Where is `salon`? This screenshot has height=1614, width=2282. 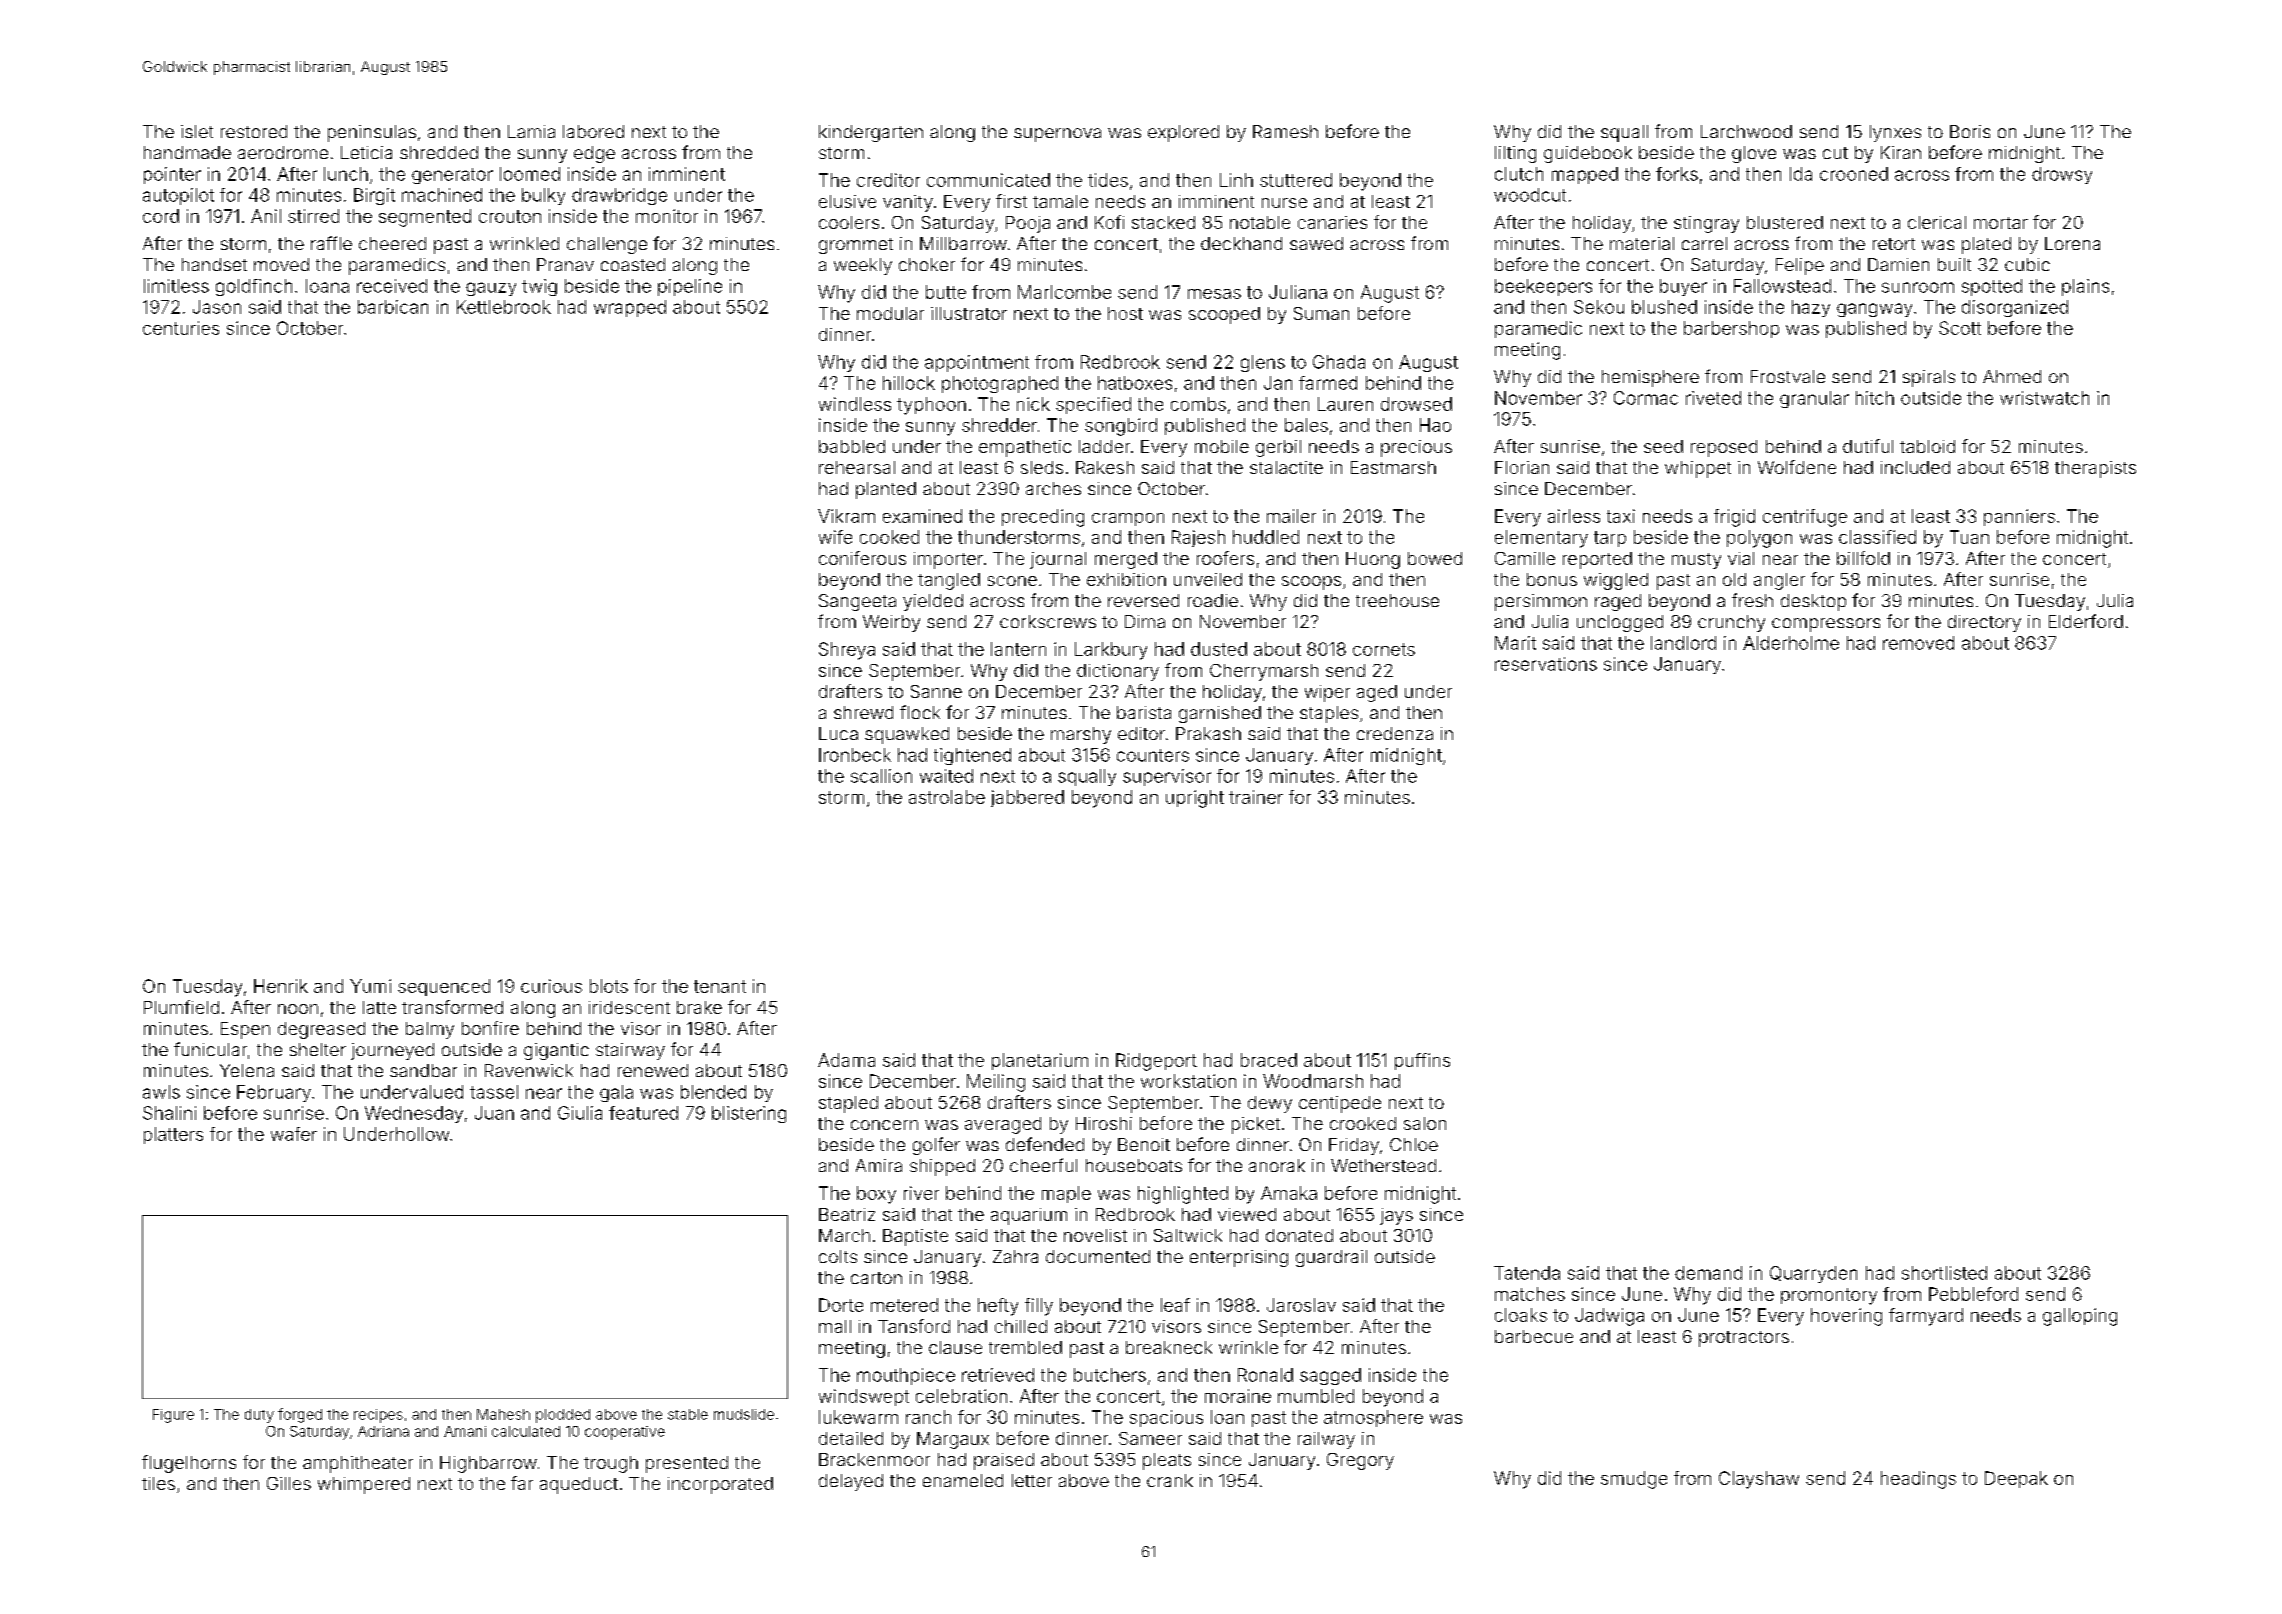
salon is located at coordinates (1425, 1123).
